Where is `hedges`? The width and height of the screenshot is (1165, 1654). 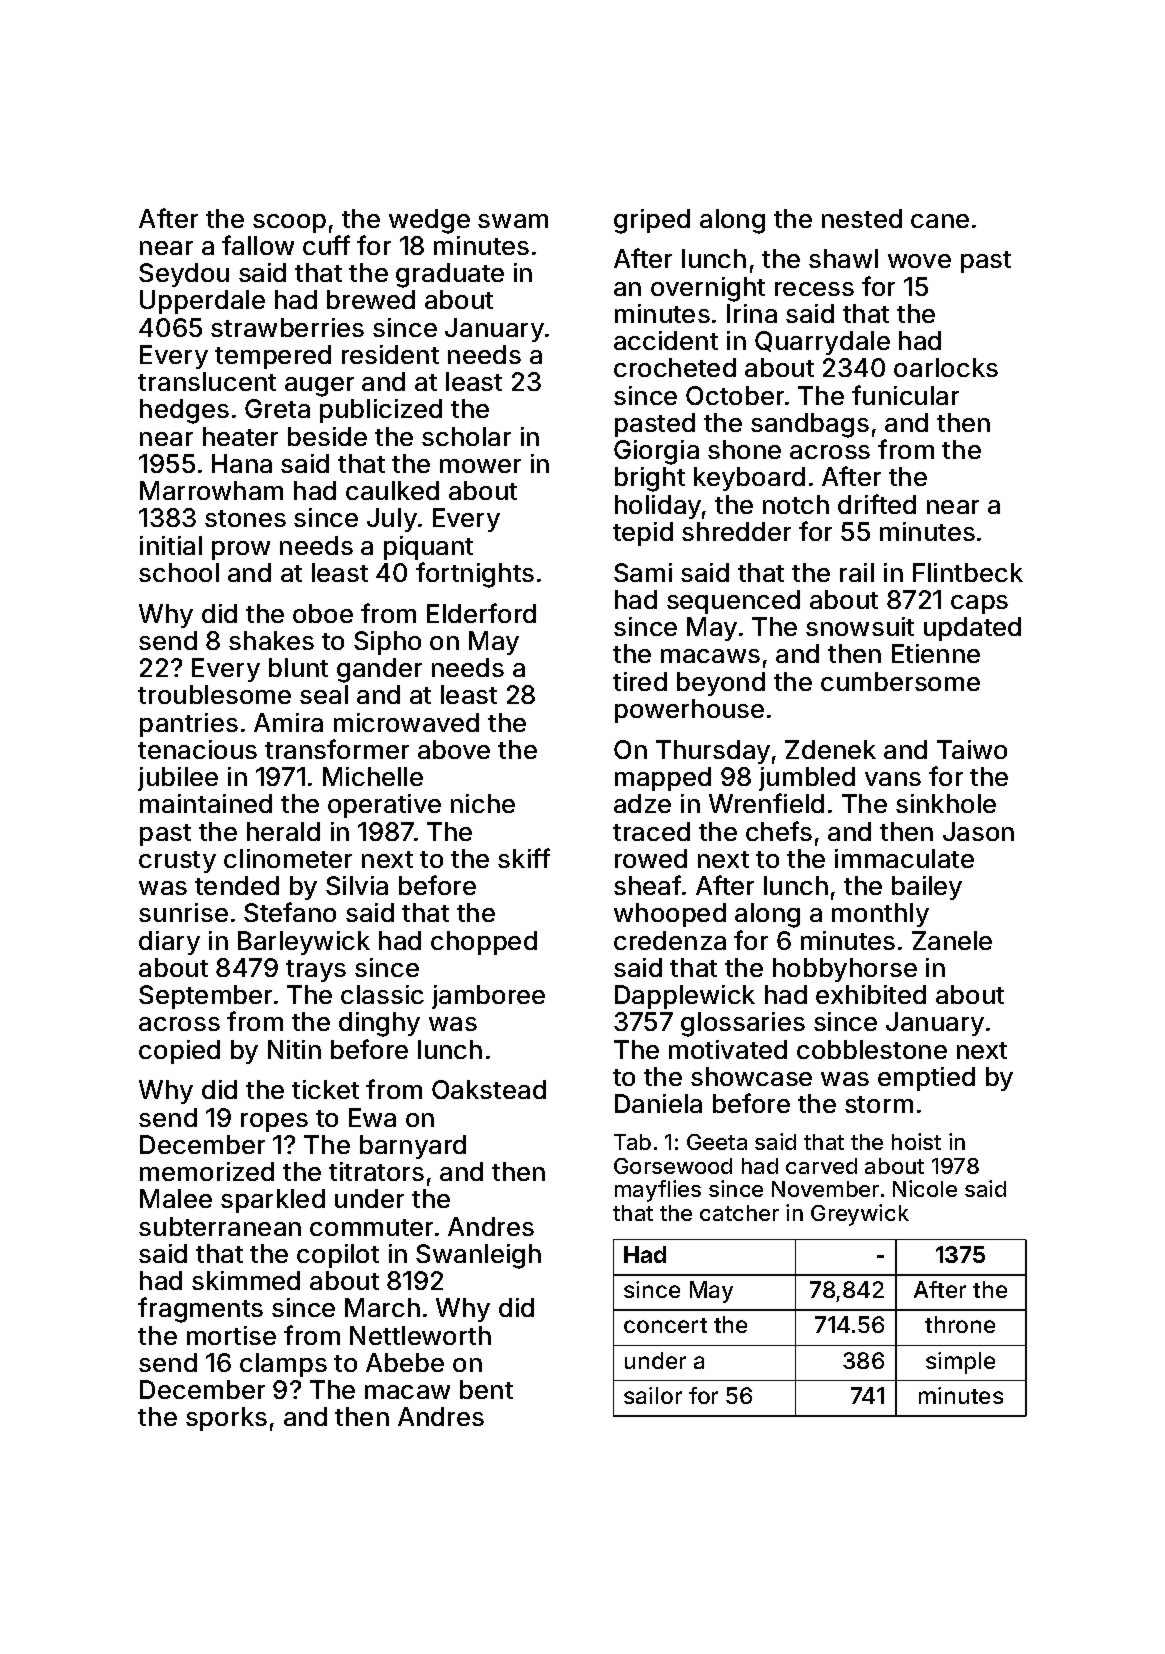
hedges is located at coordinates (184, 411).
